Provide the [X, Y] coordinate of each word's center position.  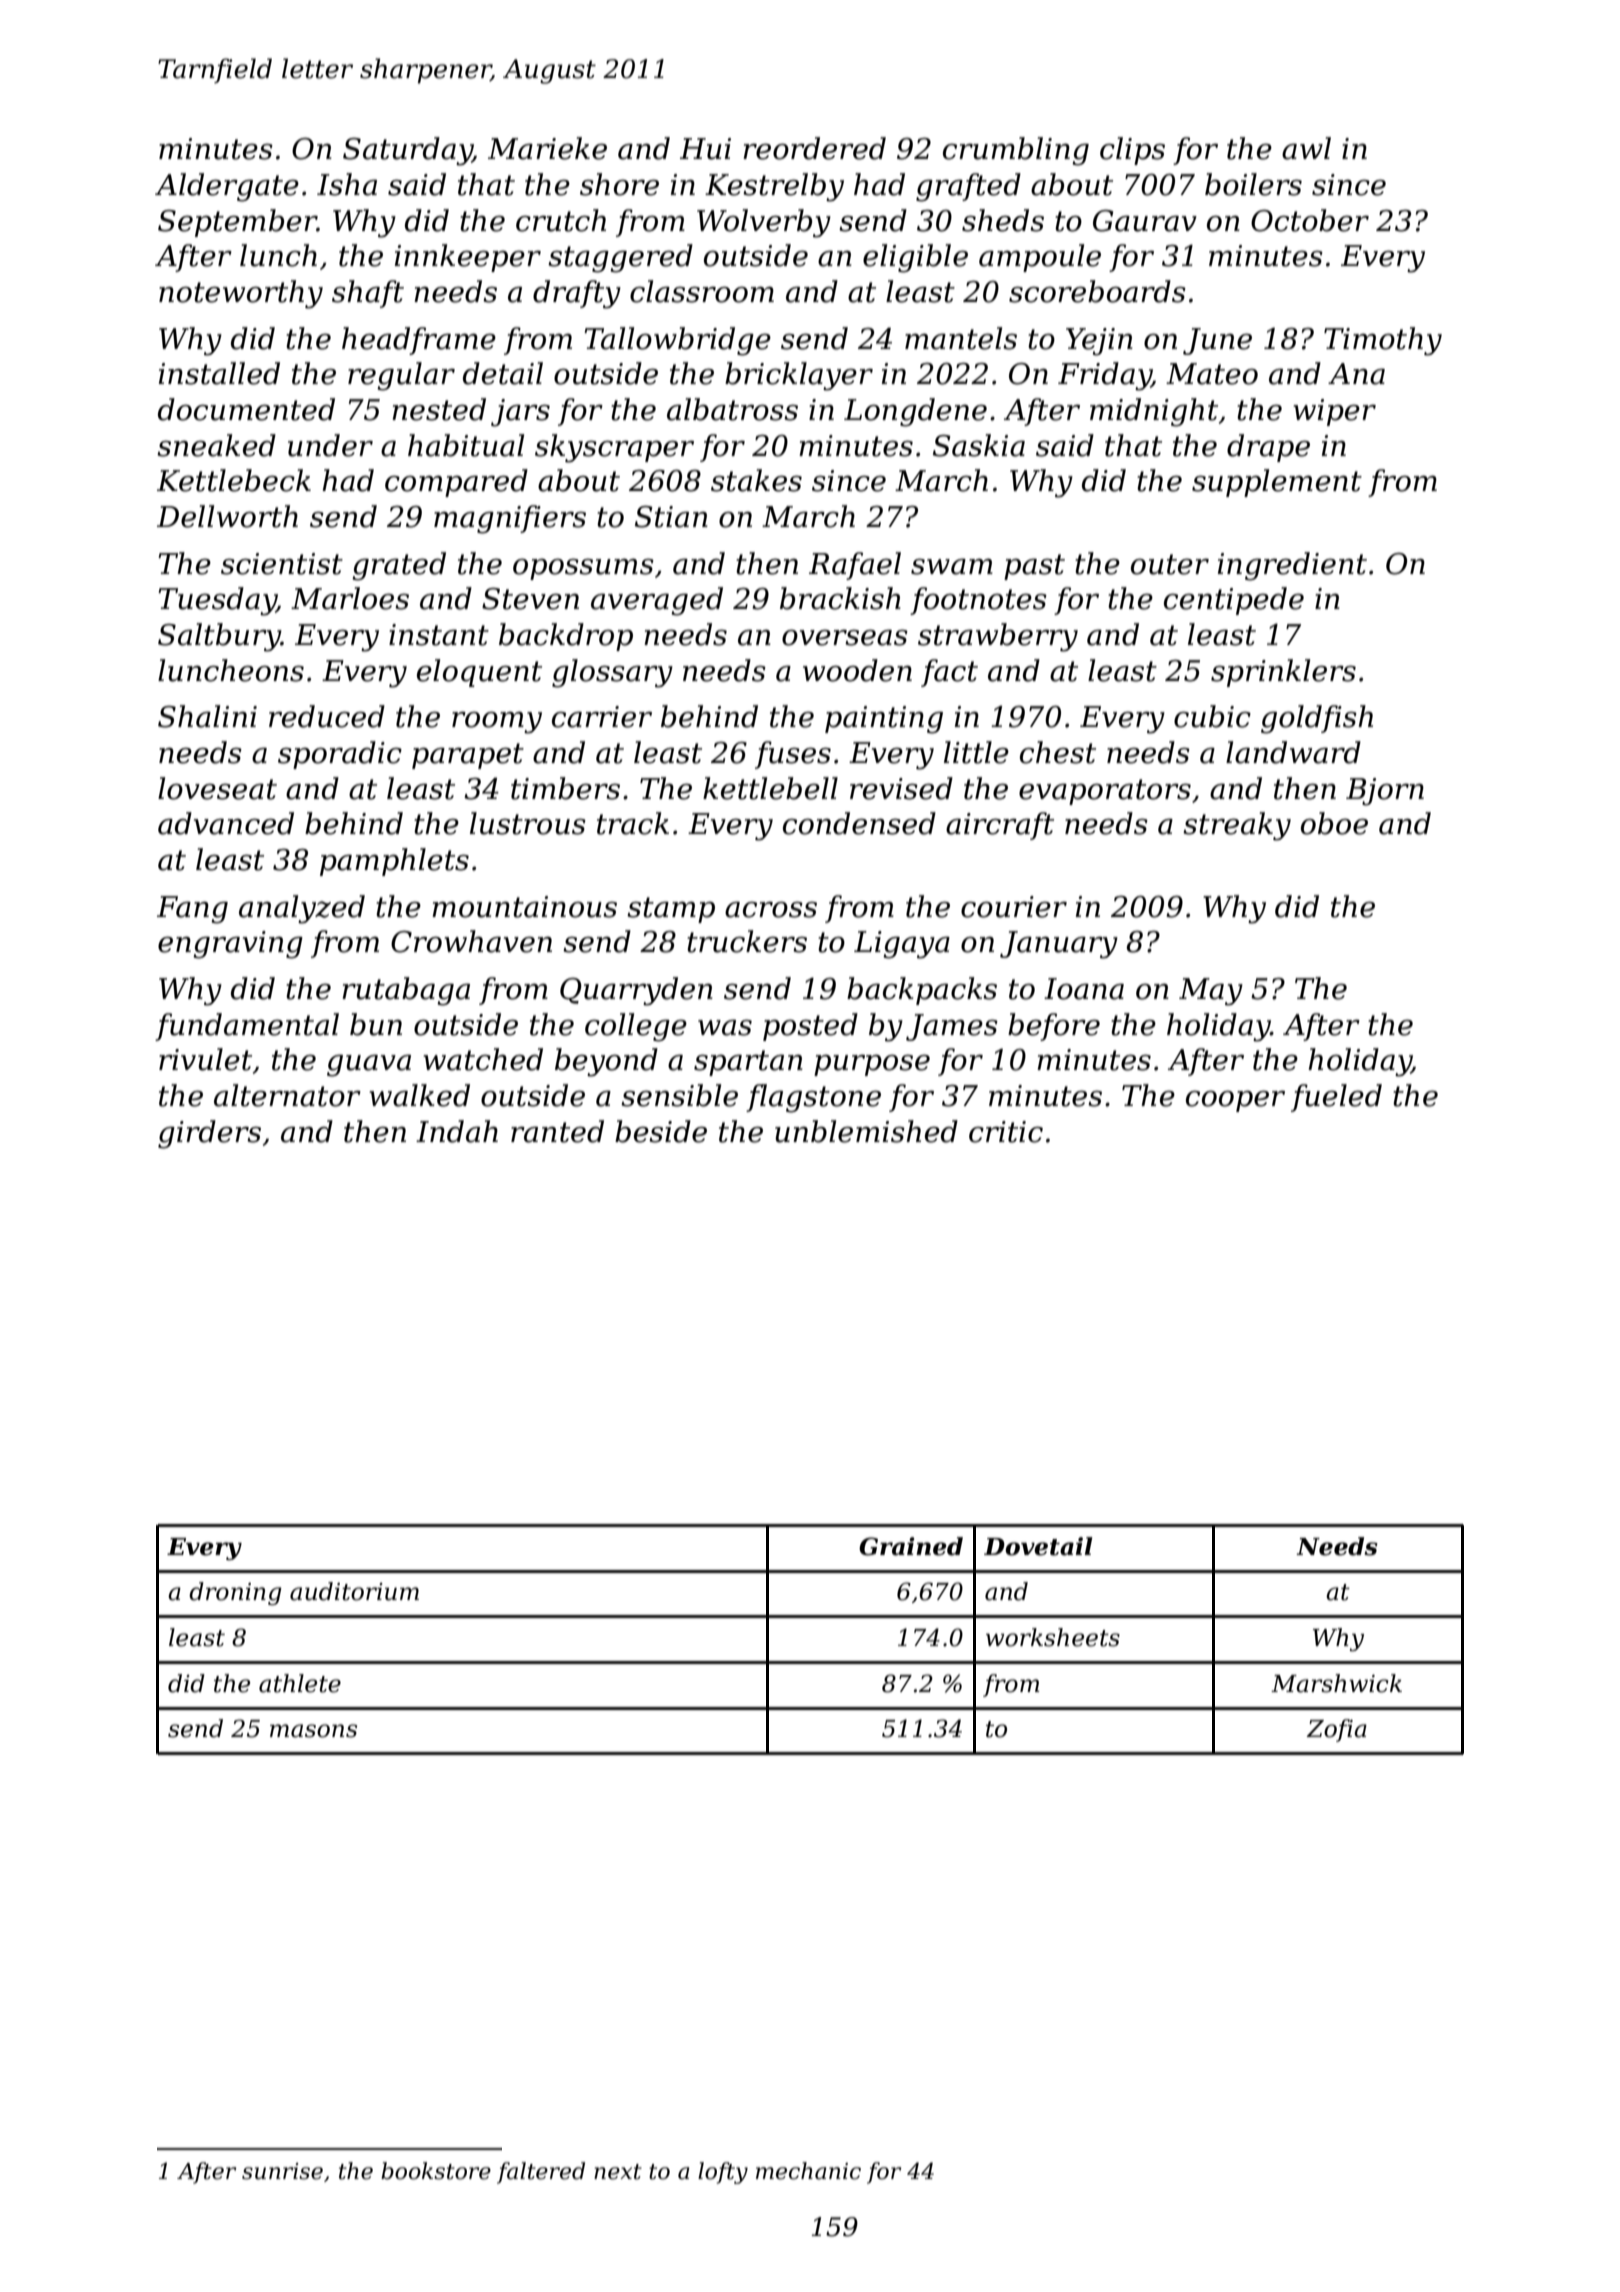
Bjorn [1385, 792]
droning [235, 1593]
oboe [1334, 823]
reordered [814, 148]
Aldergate [227, 187]
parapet [468, 756]
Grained [911, 1546]
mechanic [808, 2171]
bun [376, 1024]
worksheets [1053, 1637]
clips [1132, 151]
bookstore [436, 2171]
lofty [723, 2173]
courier [1014, 907]
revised [901, 788]
